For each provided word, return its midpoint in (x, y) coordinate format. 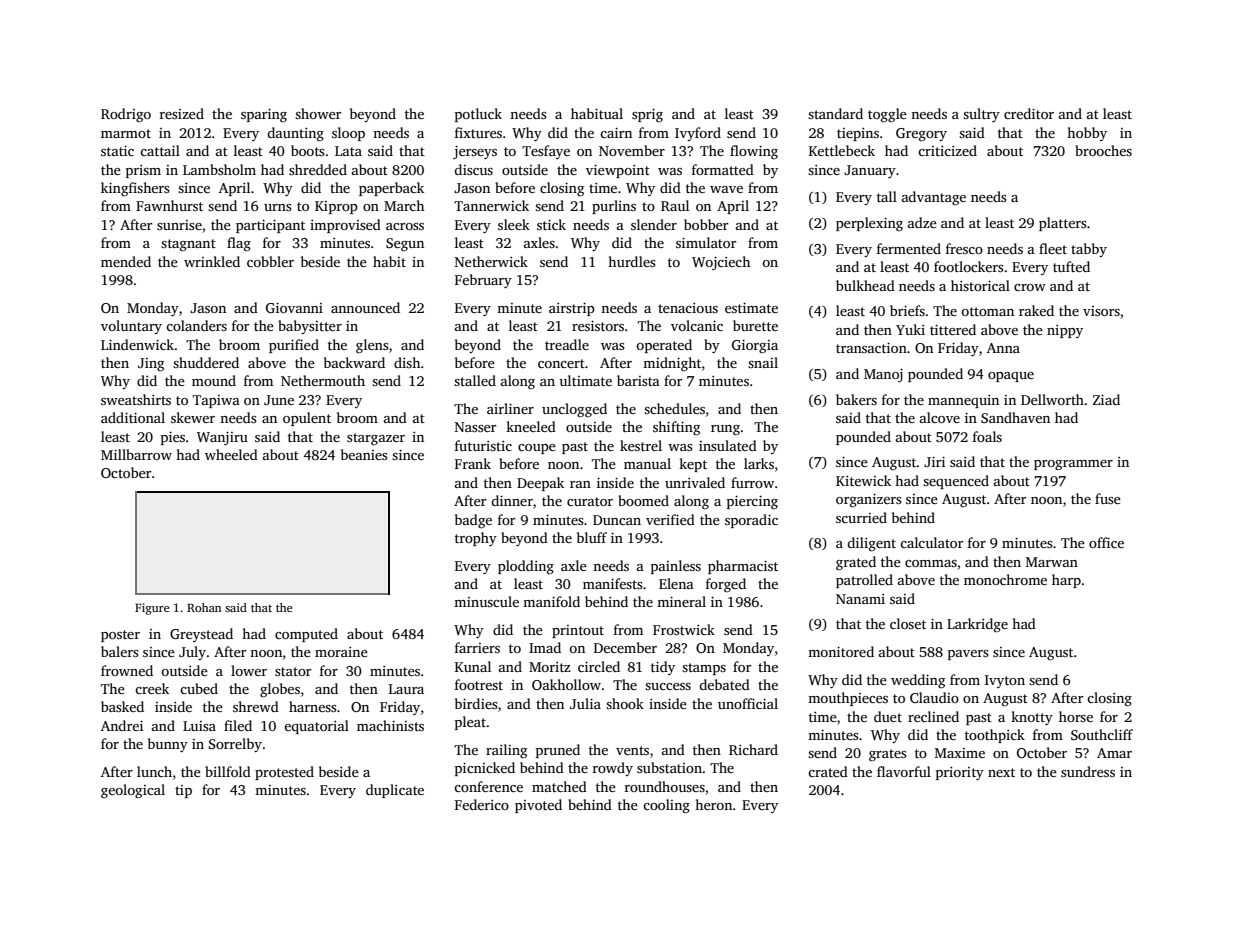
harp (1066, 581)
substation (669, 767)
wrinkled (212, 261)
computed (306, 635)
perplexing (869, 224)
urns (278, 207)
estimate (751, 307)
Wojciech (721, 263)
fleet (1053, 248)
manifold (551, 601)
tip (183, 791)
